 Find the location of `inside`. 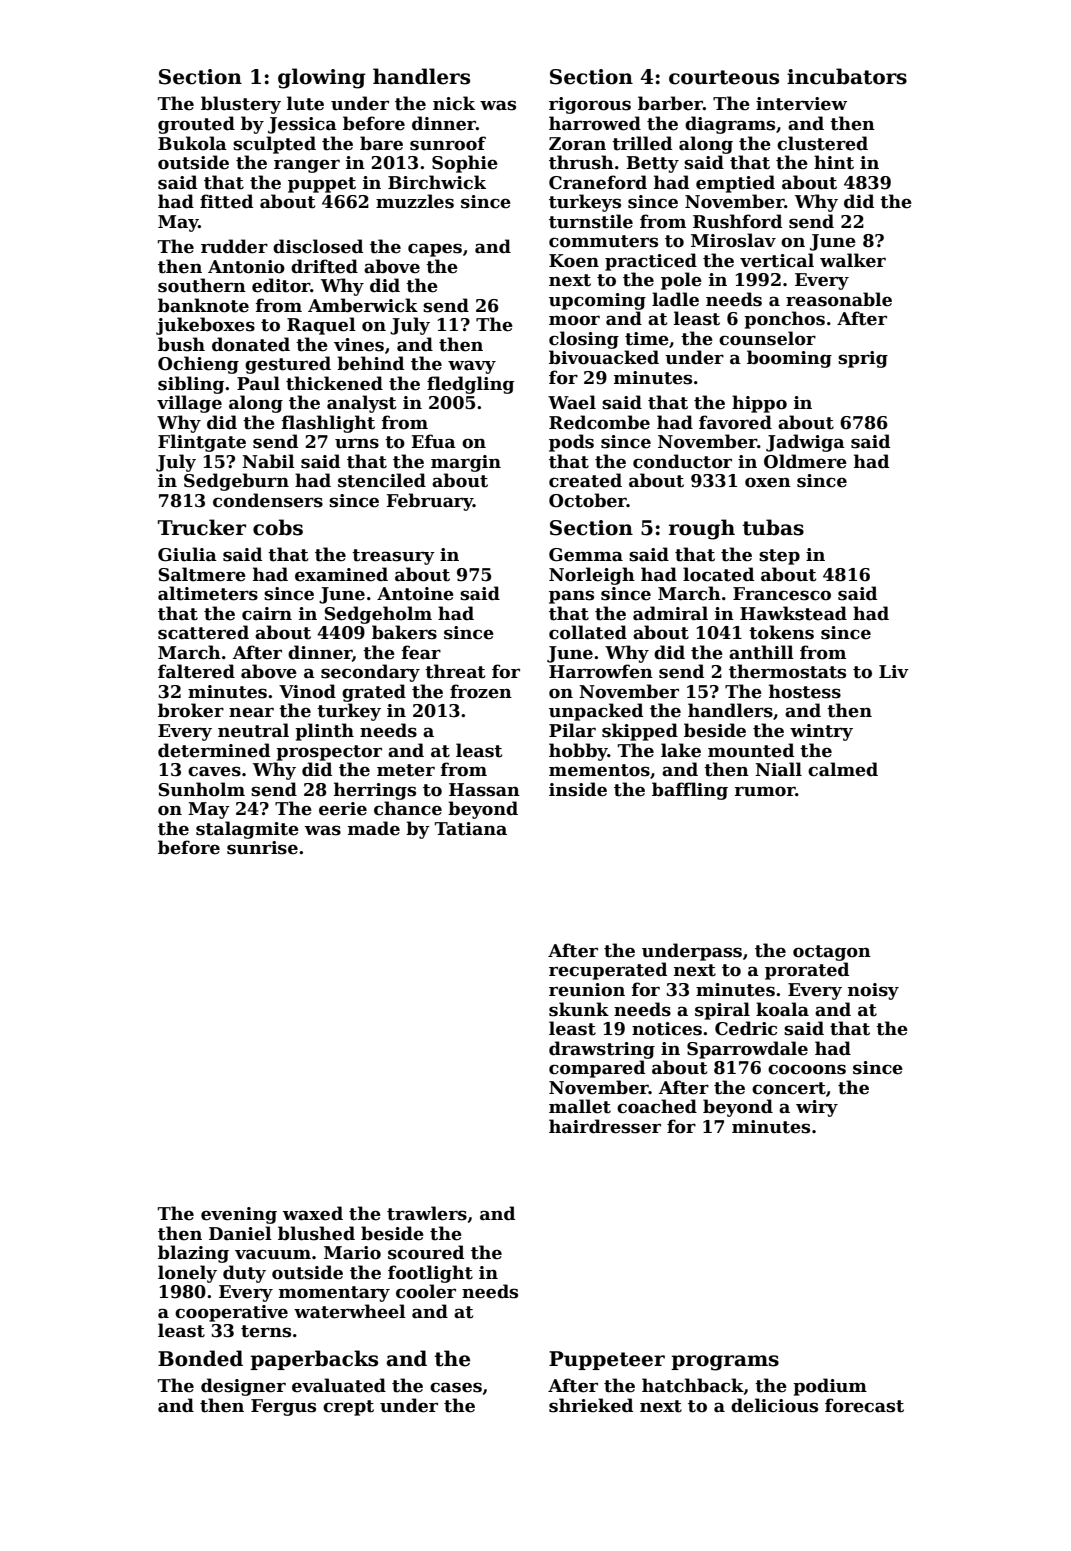

inside is located at coordinates (578, 789).
